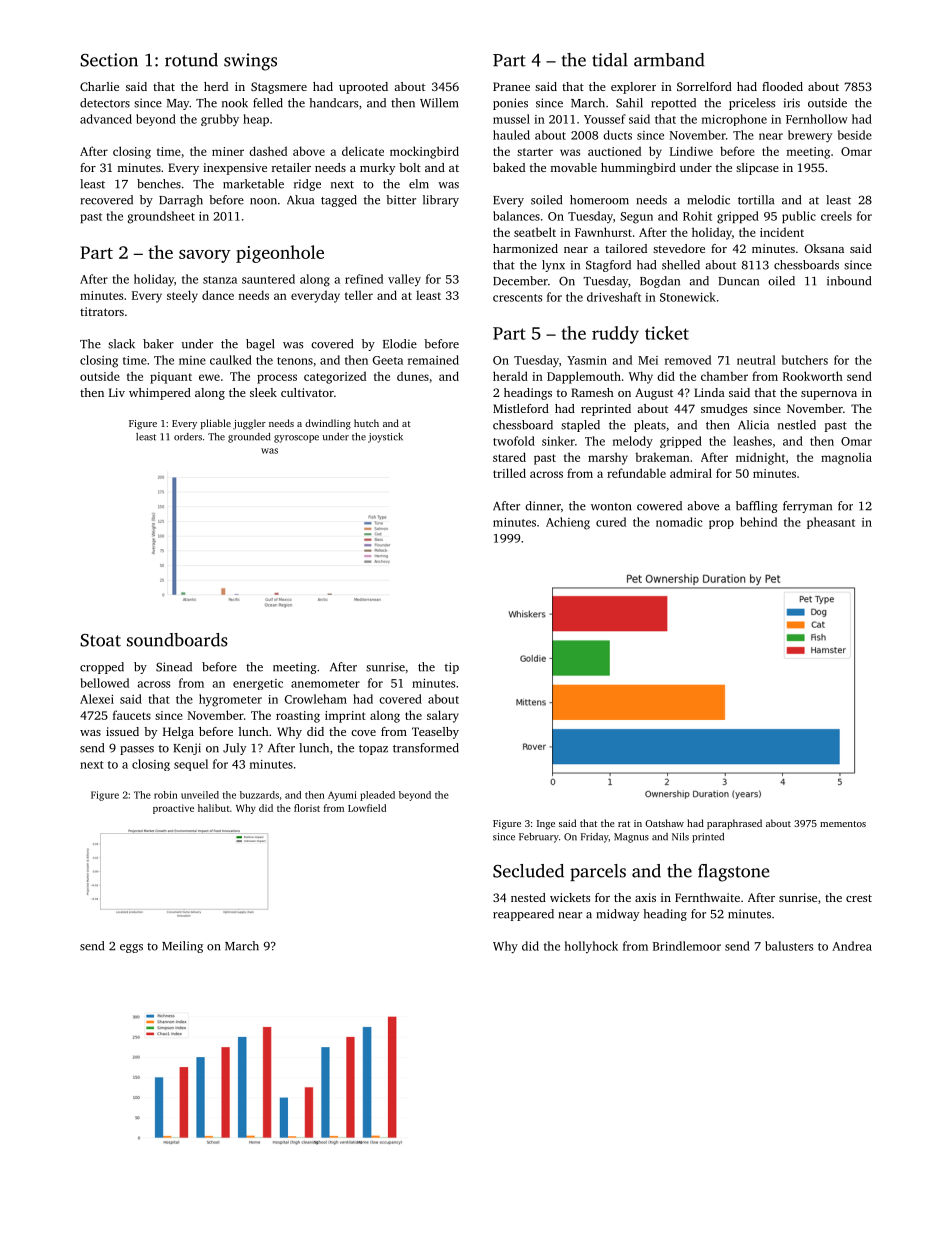 The height and width of the image is (1233, 952). What do you see at coordinates (669, 60) in the image?
I see `armband` at bounding box center [669, 60].
